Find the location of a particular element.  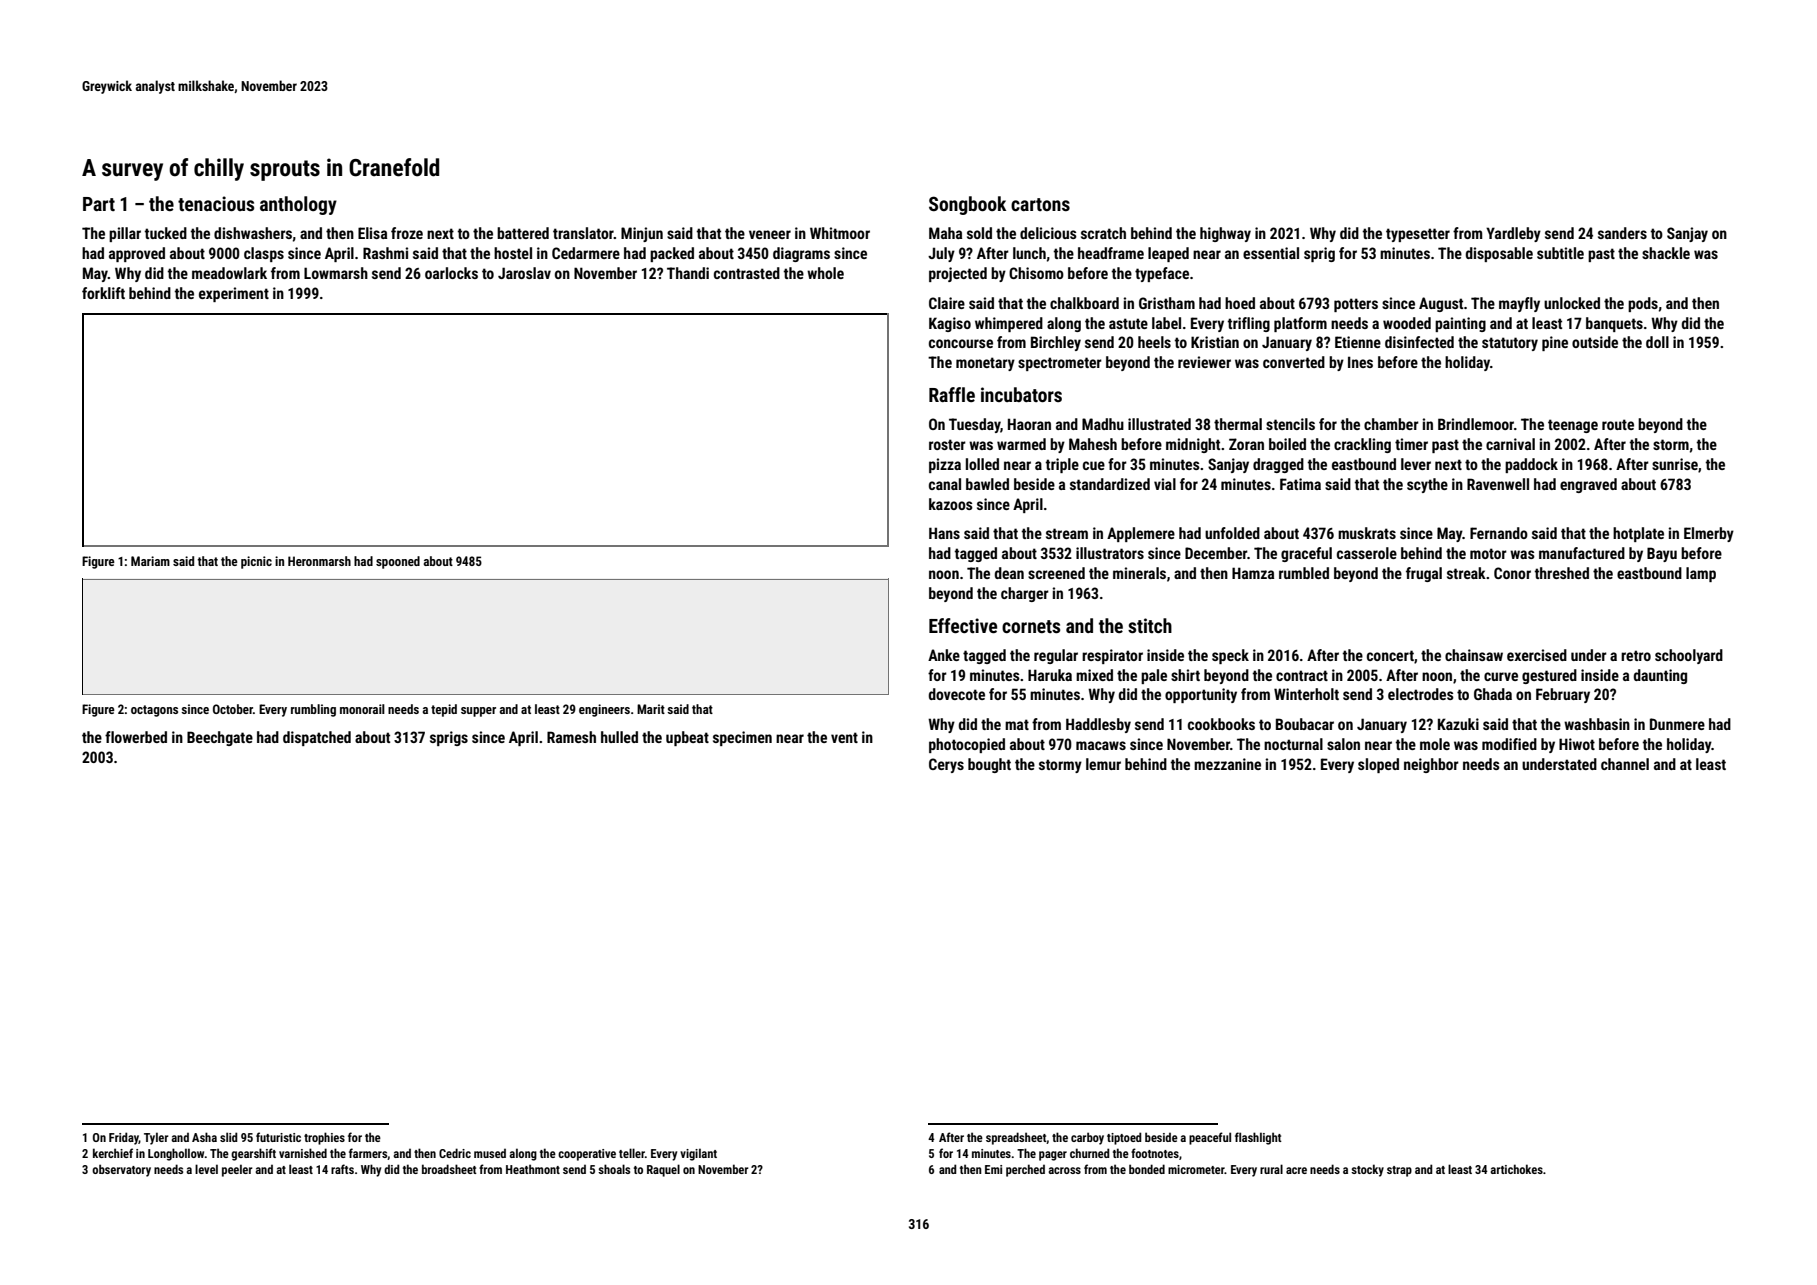

futuristic is located at coordinates (278, 1137).
